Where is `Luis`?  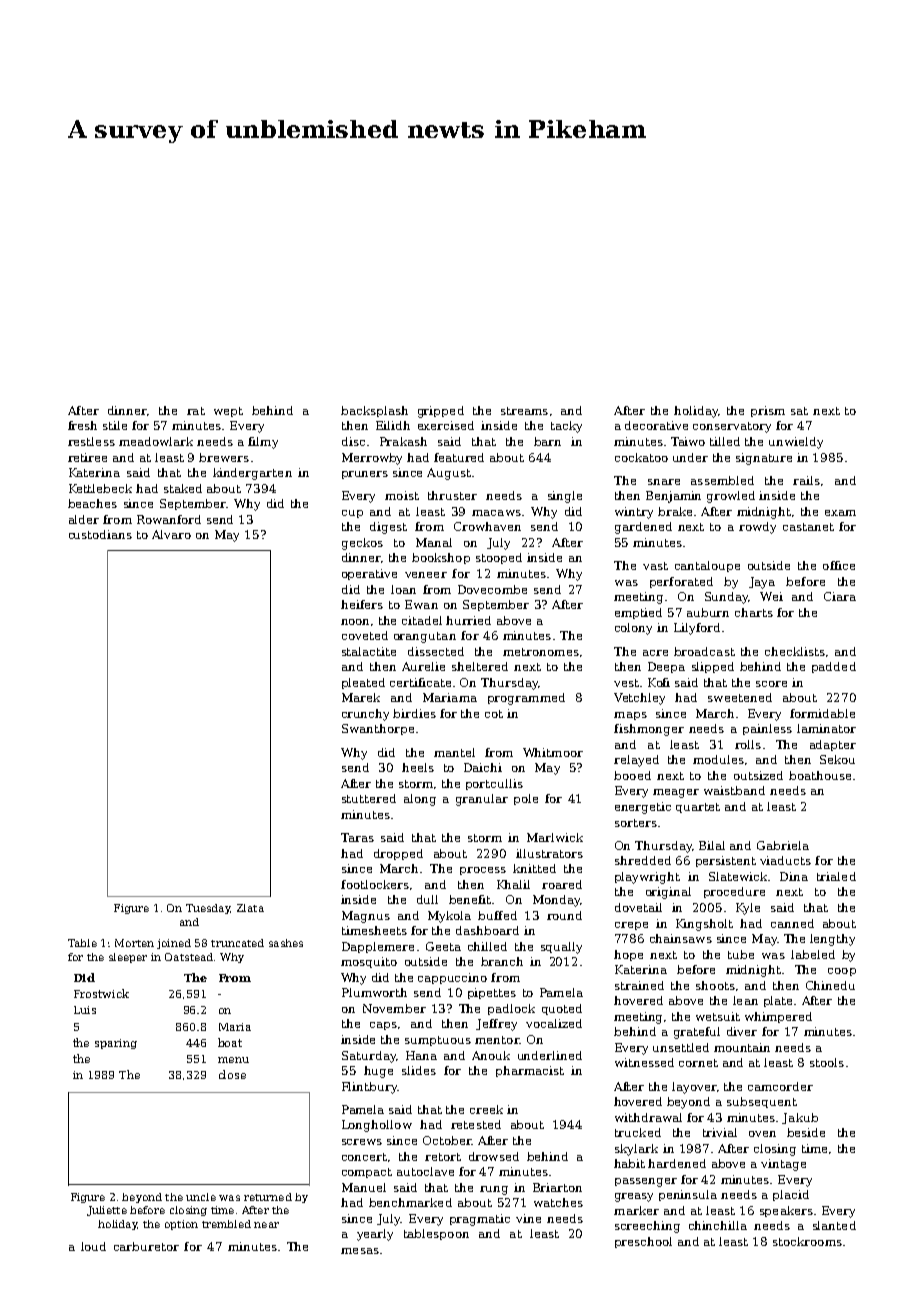
Luis is located at coordinates (85, 1010).
